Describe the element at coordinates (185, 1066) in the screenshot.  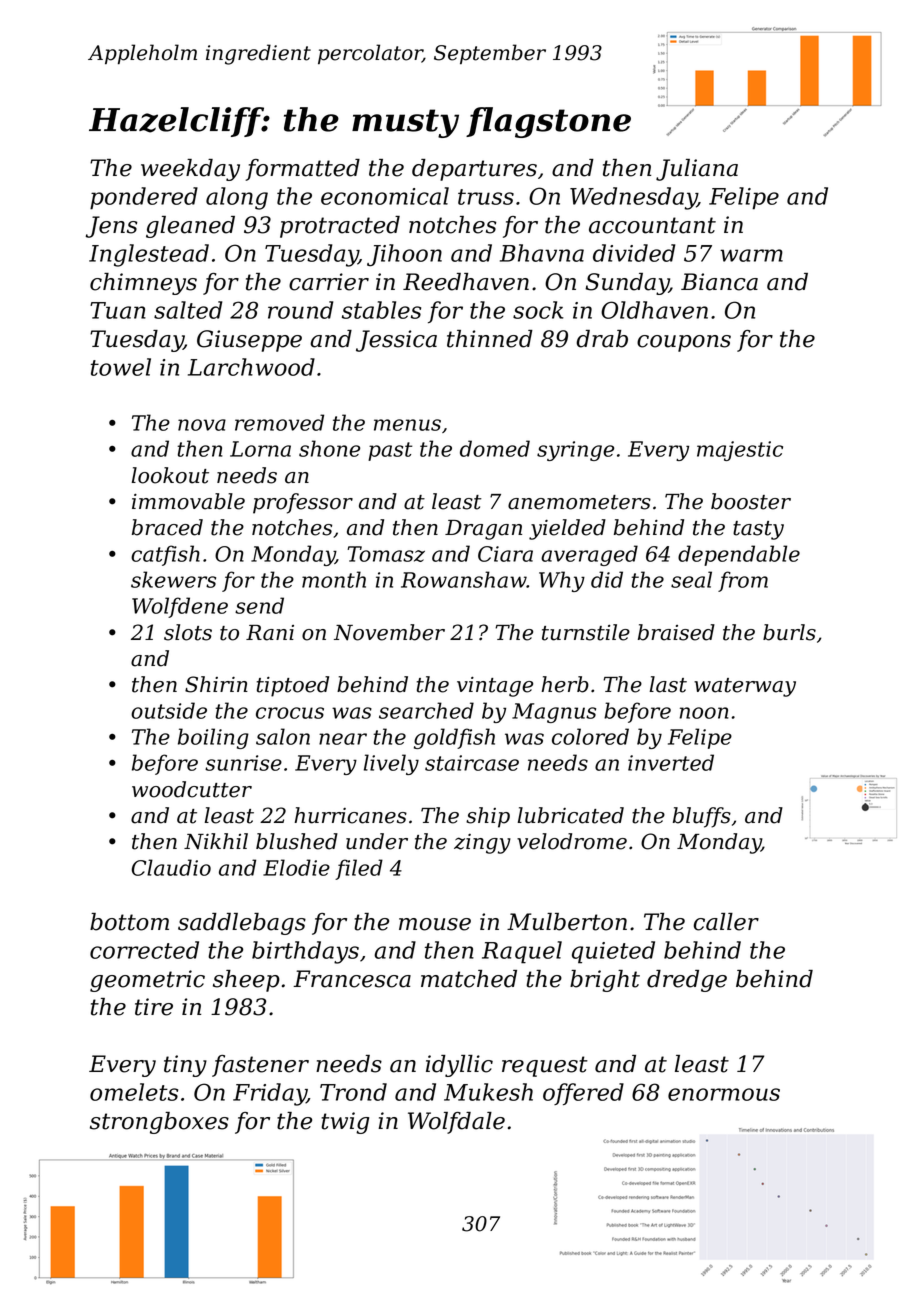
I see `tiny` at that location.
